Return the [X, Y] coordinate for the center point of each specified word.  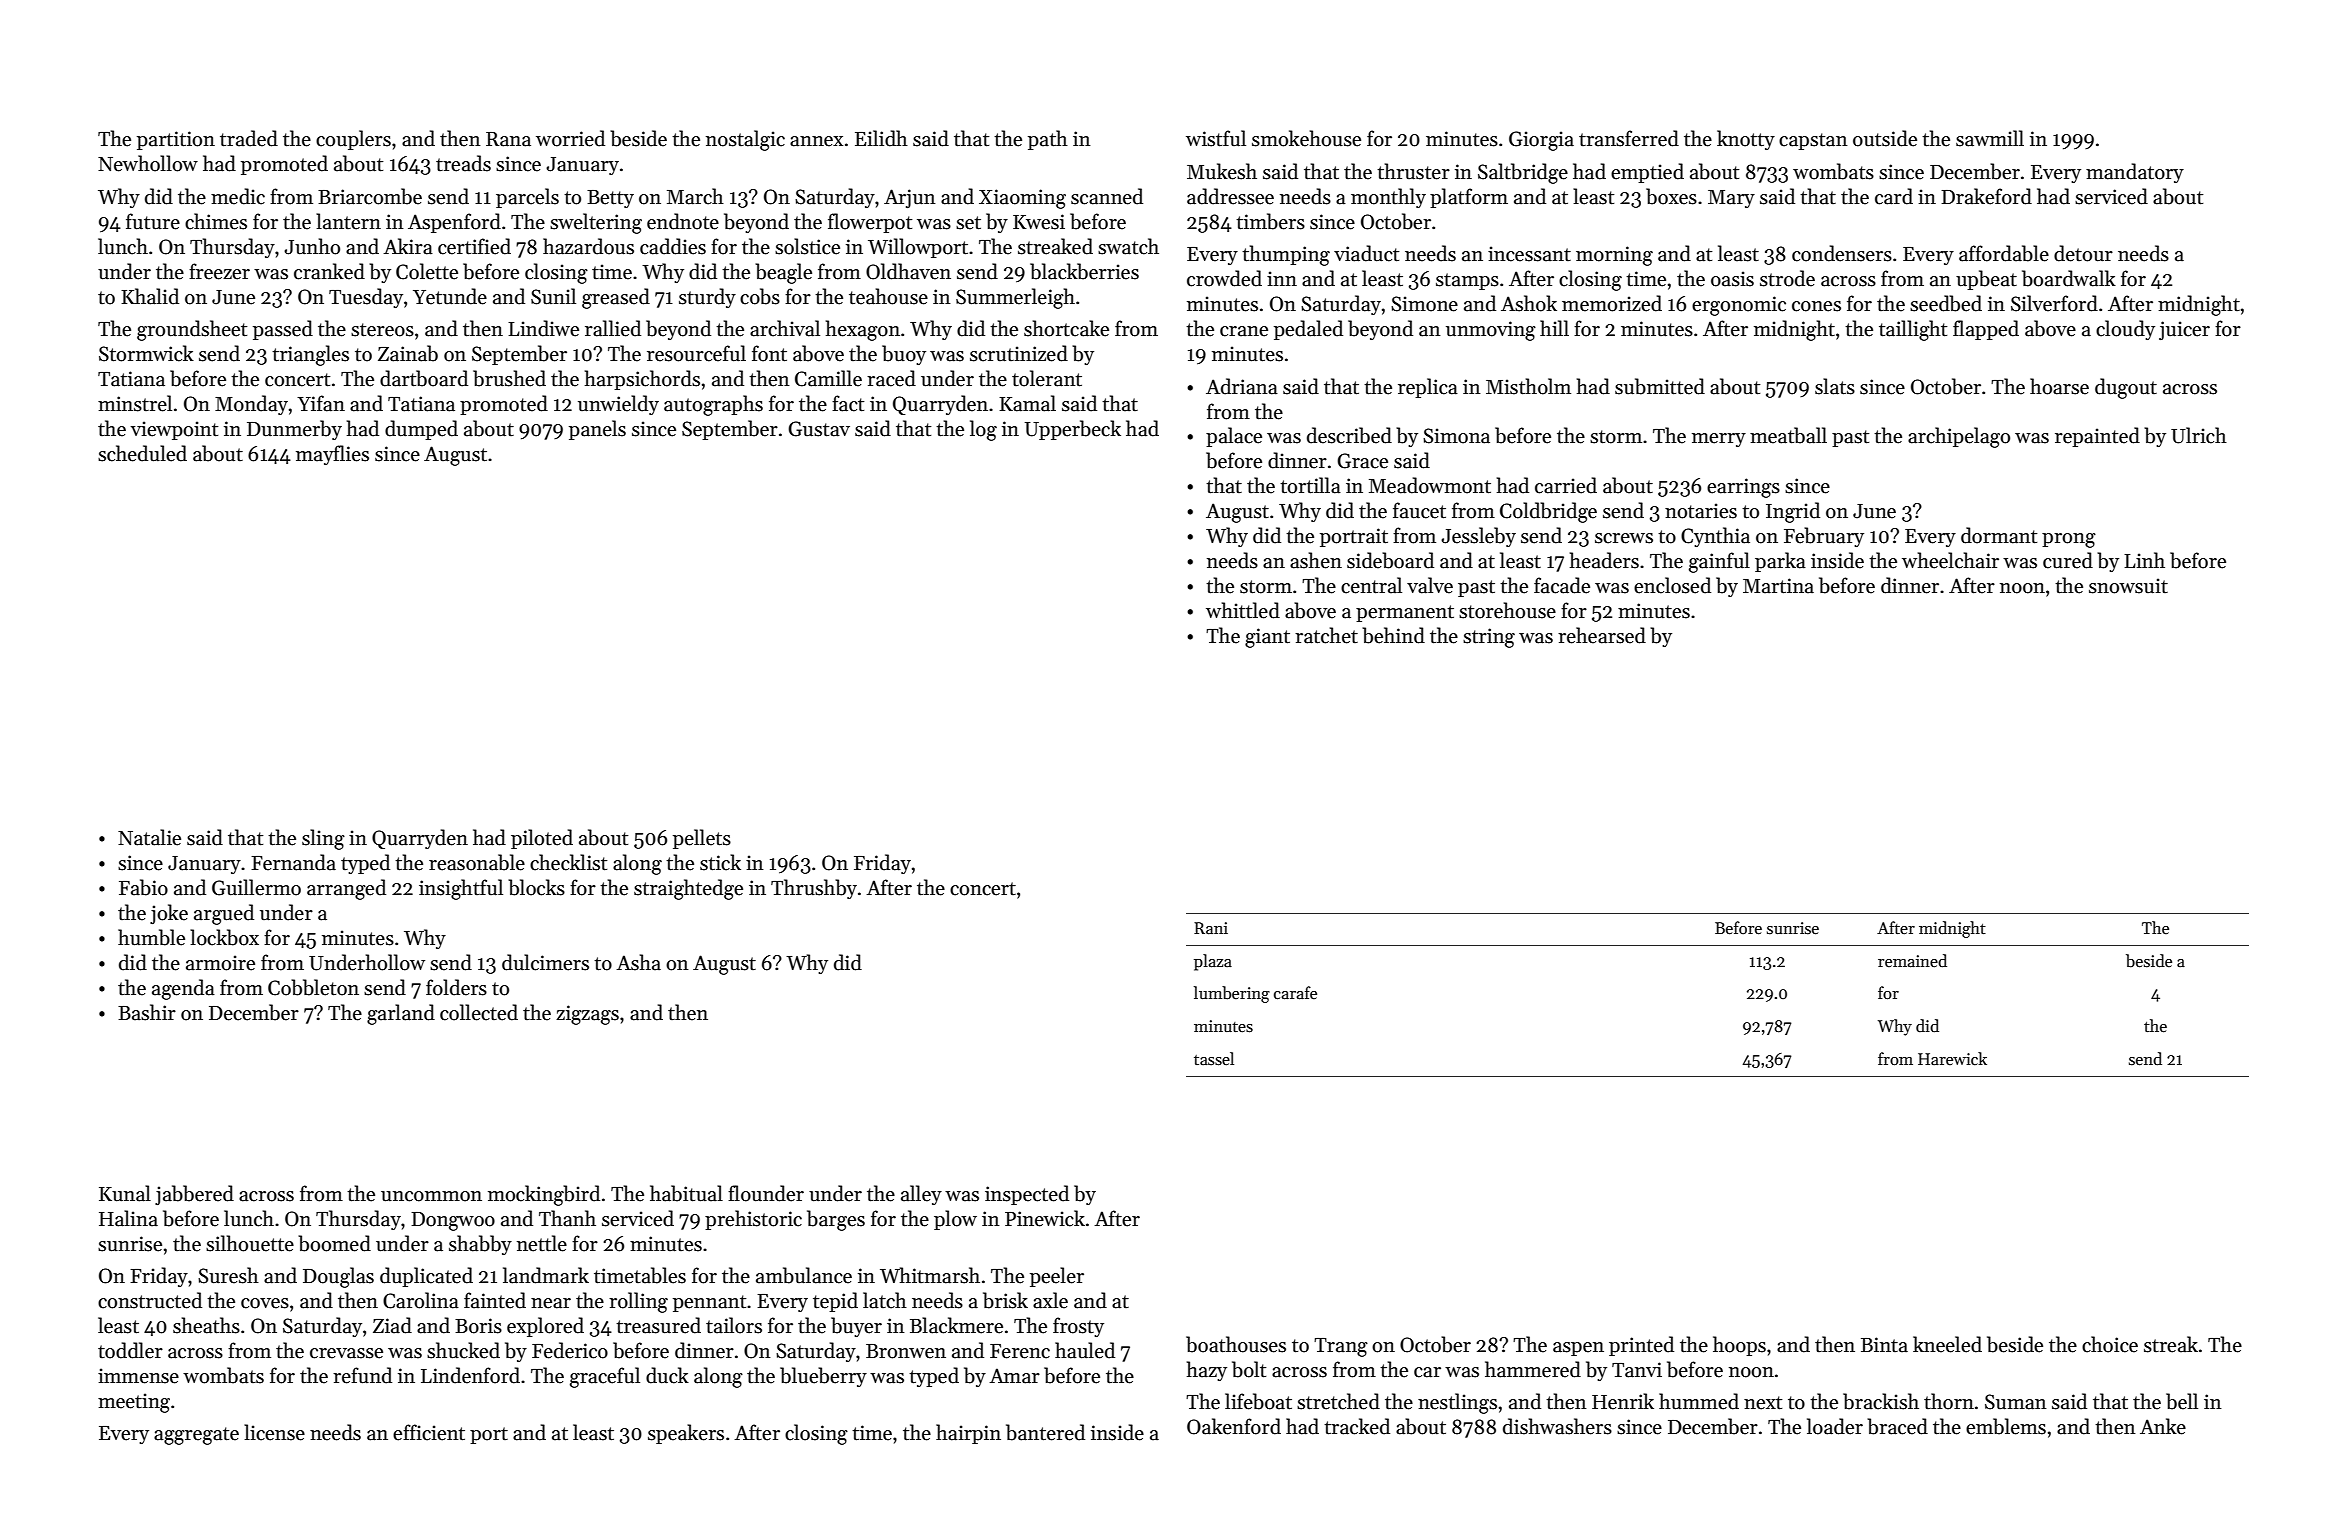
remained [1912, 961]
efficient [429, 1432]
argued [224, 914]
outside [1885, 138]
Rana [508, 139]
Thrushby [814, 889]
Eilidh [881, 138]
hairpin [968, 1434]
